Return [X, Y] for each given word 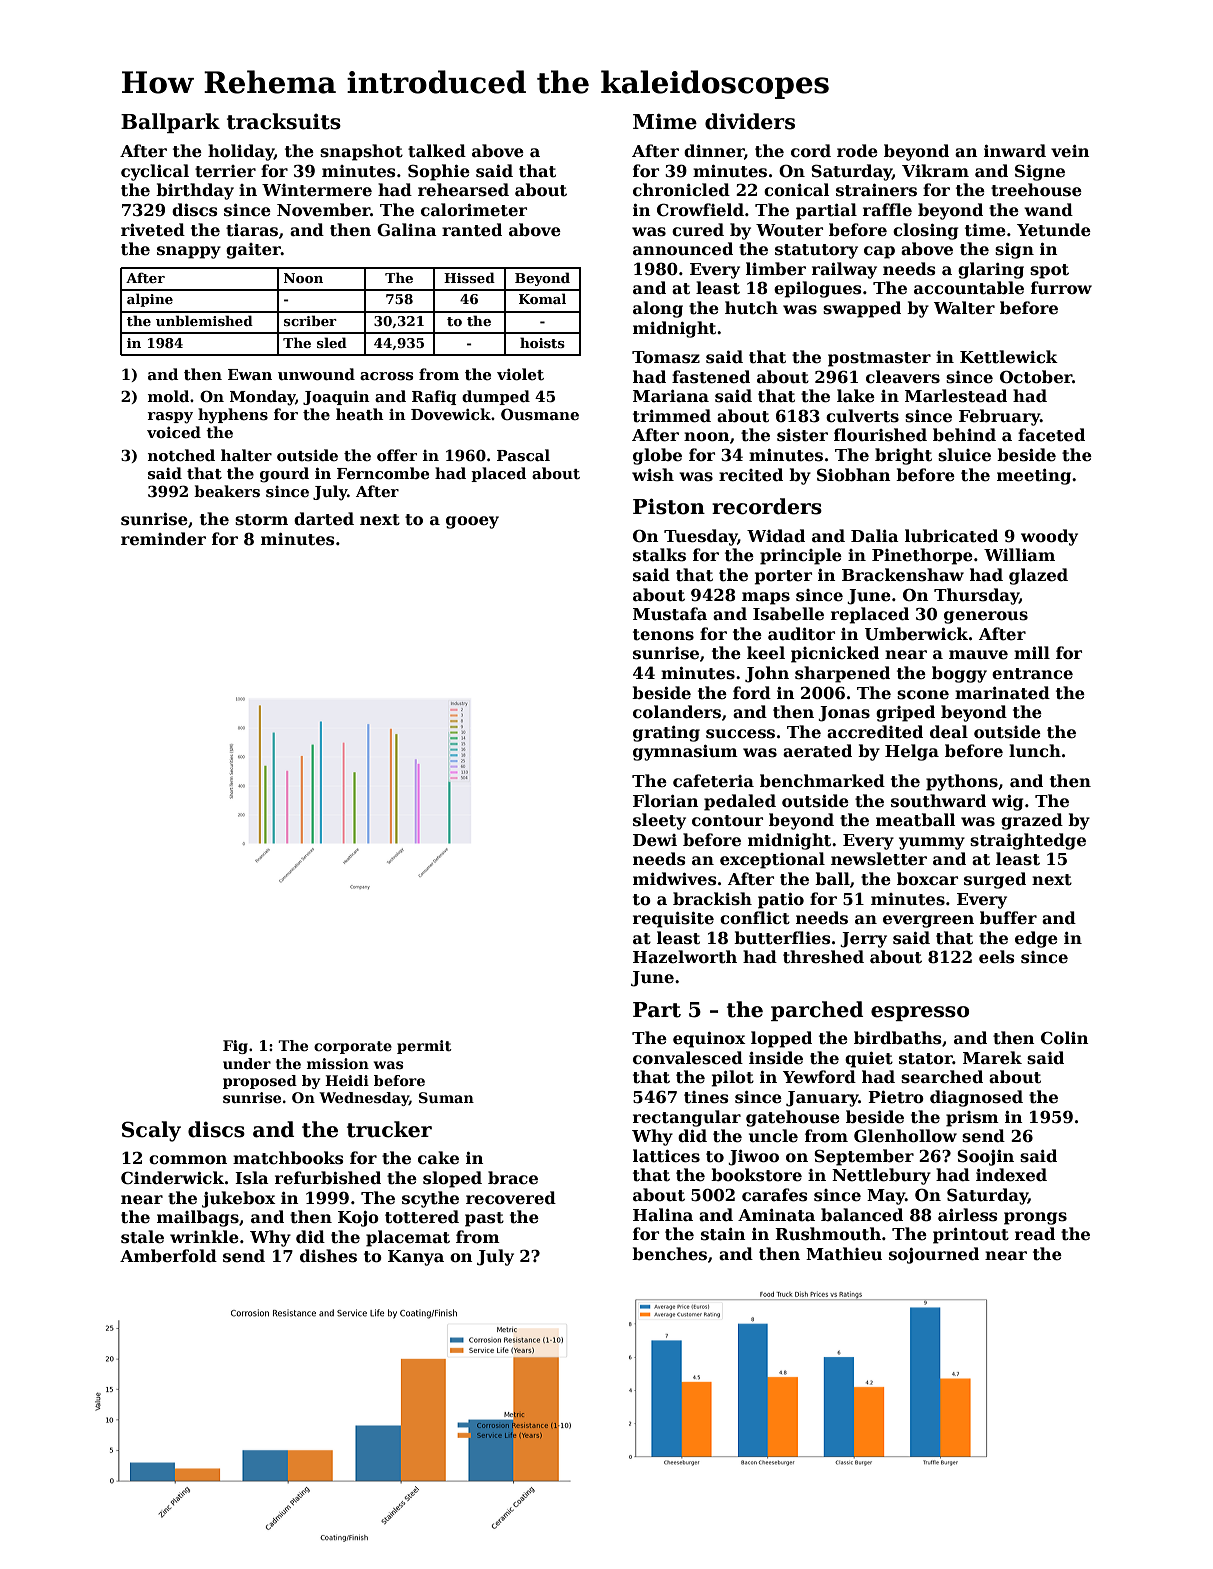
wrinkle [204, 1236]
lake [856, 395]
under [247, 1063]
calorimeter [474, 210]
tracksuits [284, 121]
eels [997, 957]
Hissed [469, 277]
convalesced [688, 1058]
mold [169, 396]
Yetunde [1054, 230]
